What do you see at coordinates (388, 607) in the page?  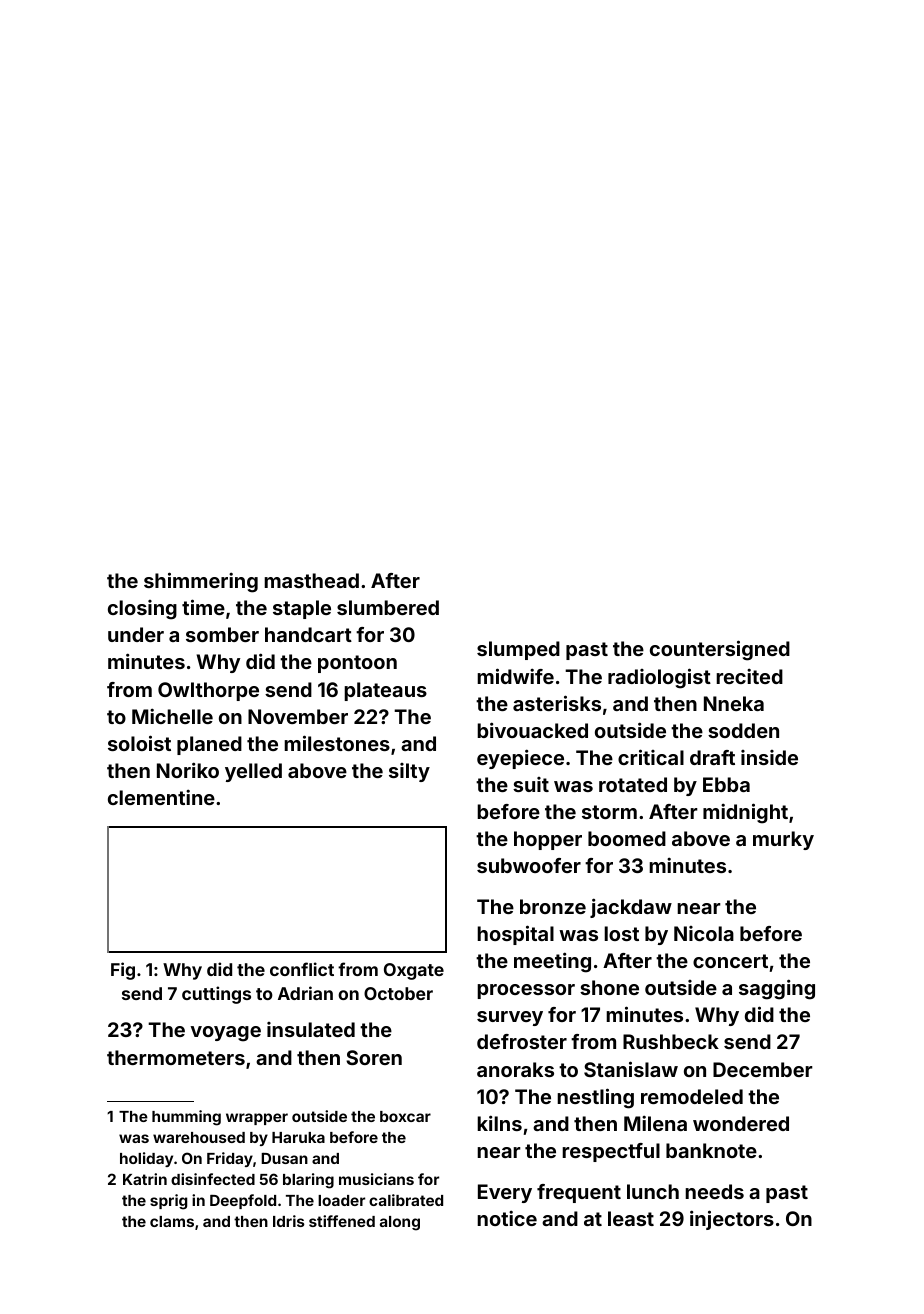 I see `slumbered` at bounding box center [388, 607].
